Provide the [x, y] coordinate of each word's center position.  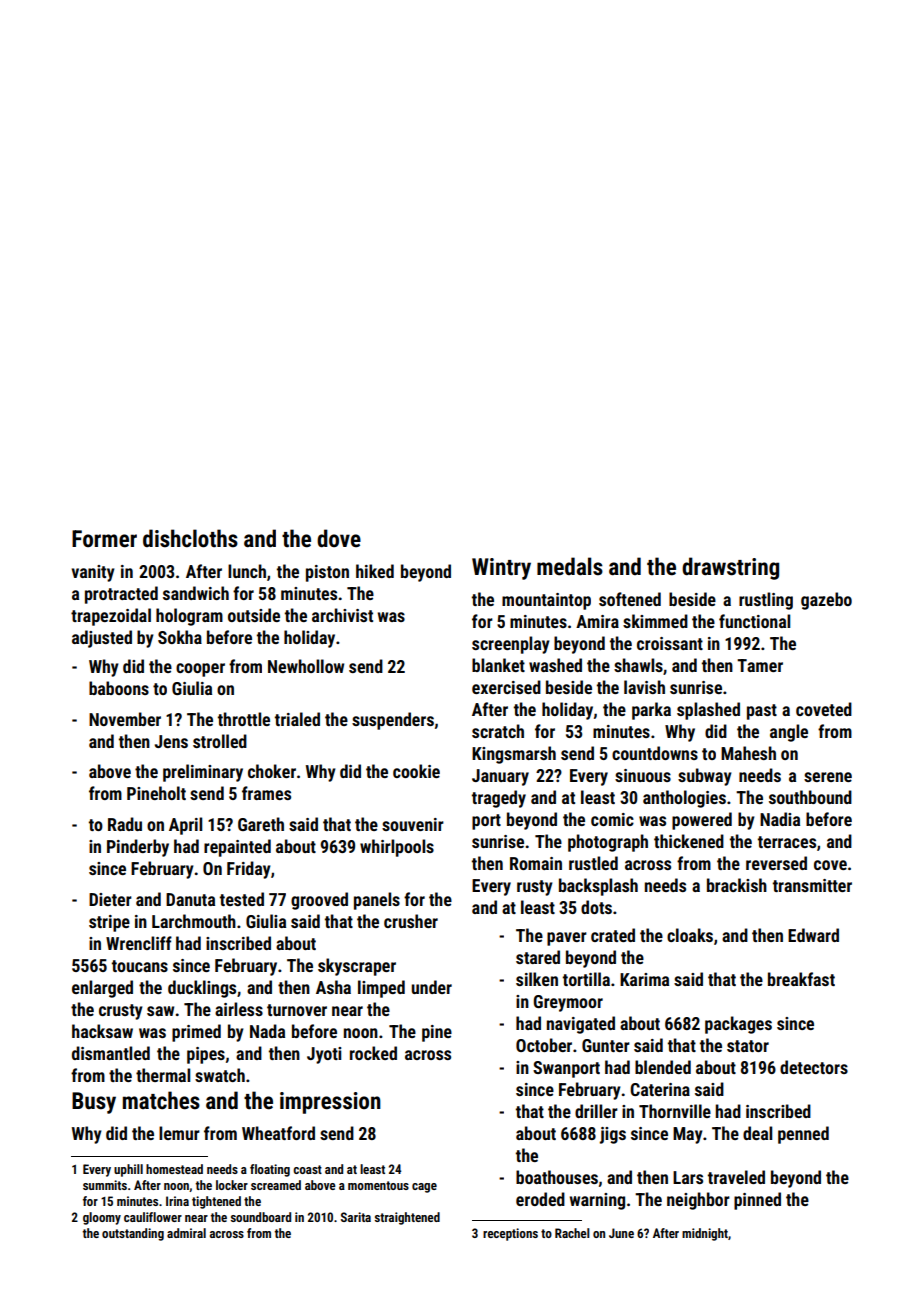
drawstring [730, 568]
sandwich [196, 593]
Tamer [760, 665]
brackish [737, 885]
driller [596, 1111]
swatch [220, 1075]
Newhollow [306, 666]
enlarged [102, 989]
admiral [186, 1233]
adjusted [102, 639]
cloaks [690, 935]
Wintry [501, 569]
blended [663, 1067]
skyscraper [357, 967]
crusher [411, 921]
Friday [249, 870]
